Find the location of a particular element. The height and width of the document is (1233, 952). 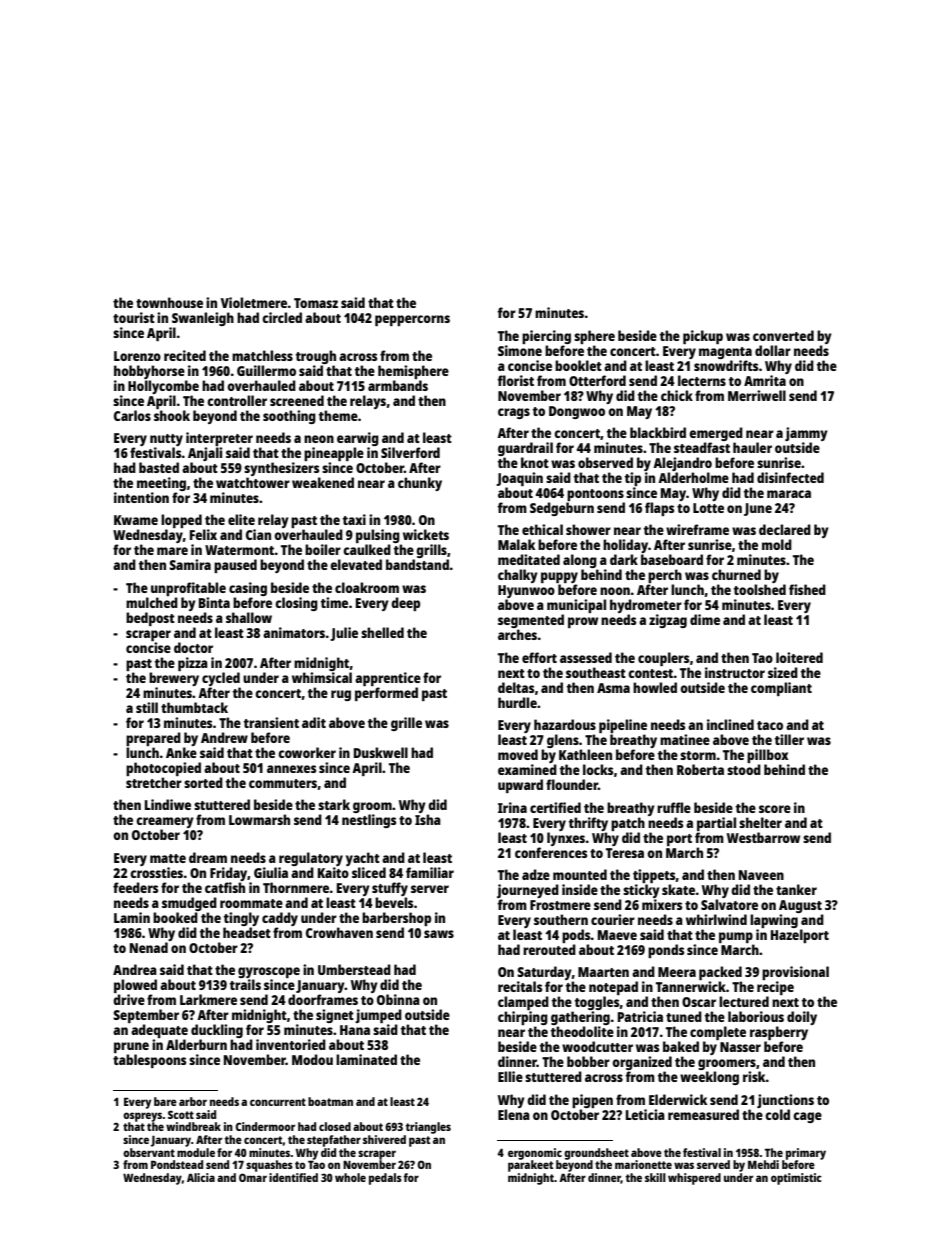

converted is located at coordinates (783, 335).
